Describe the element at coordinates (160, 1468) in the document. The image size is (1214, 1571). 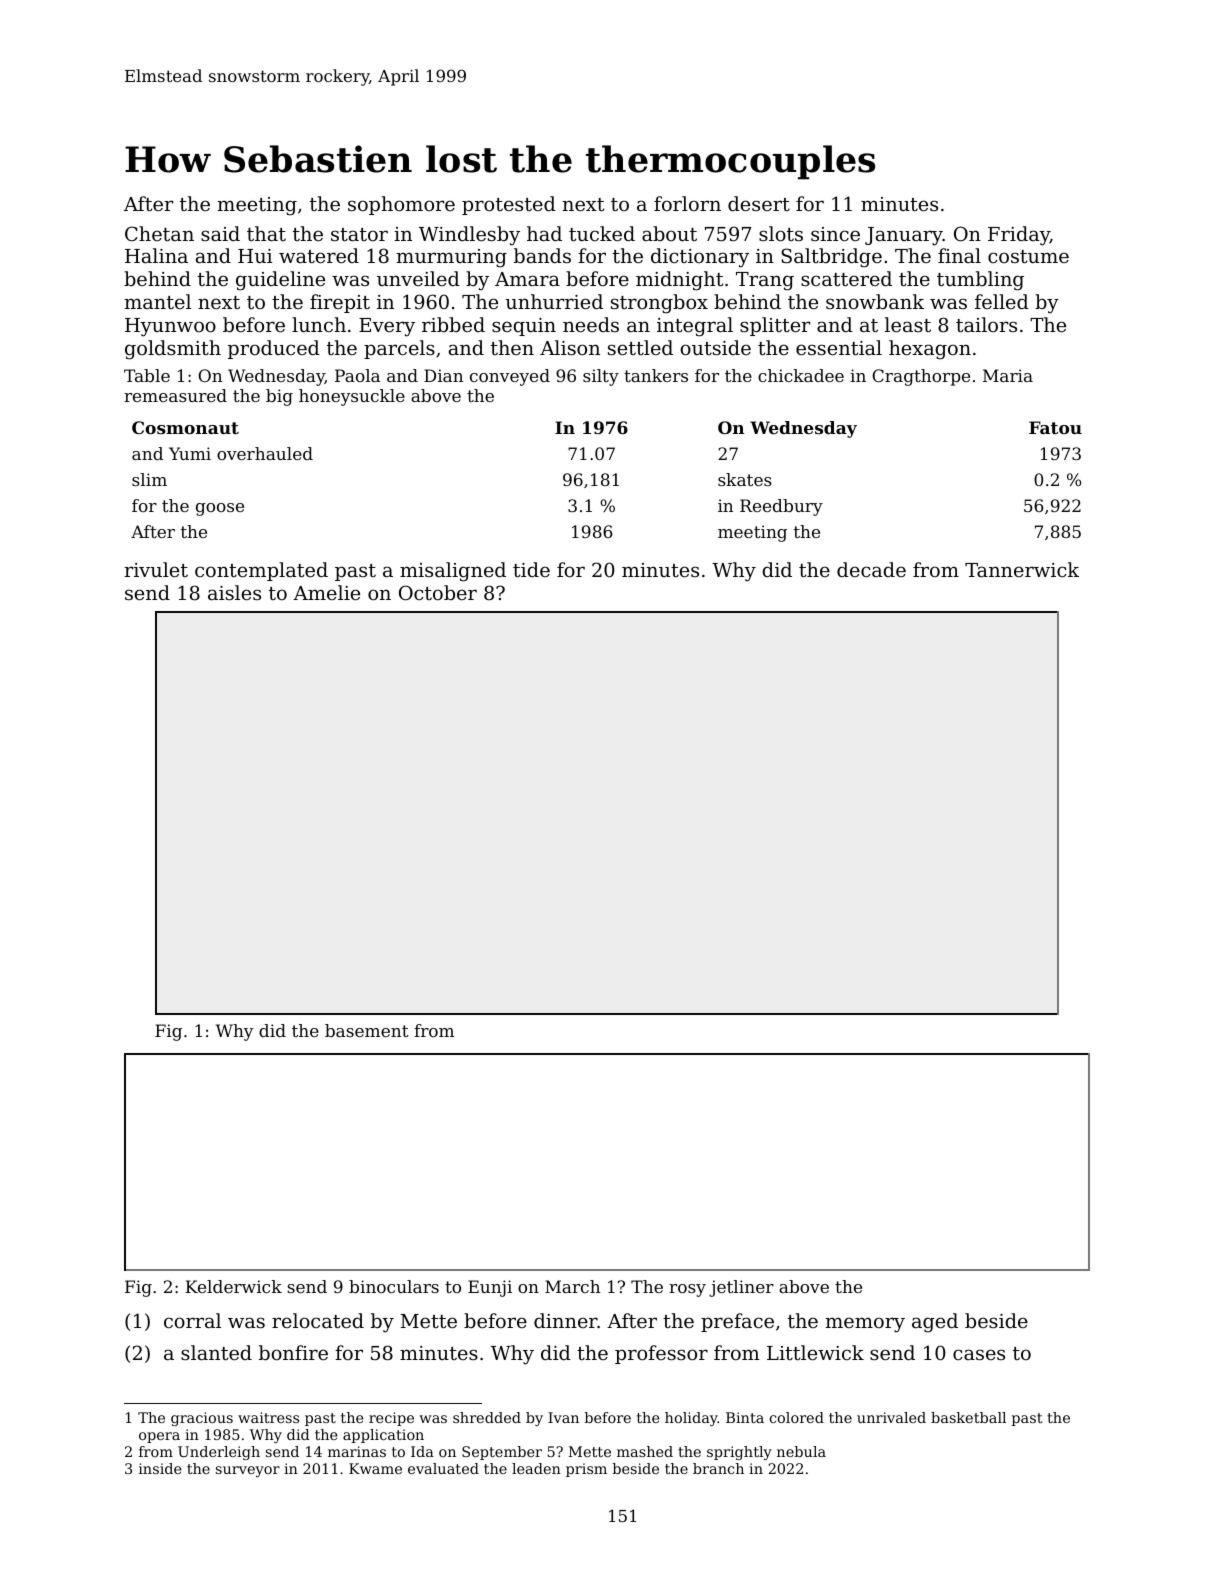
I see `inside` at that location.
